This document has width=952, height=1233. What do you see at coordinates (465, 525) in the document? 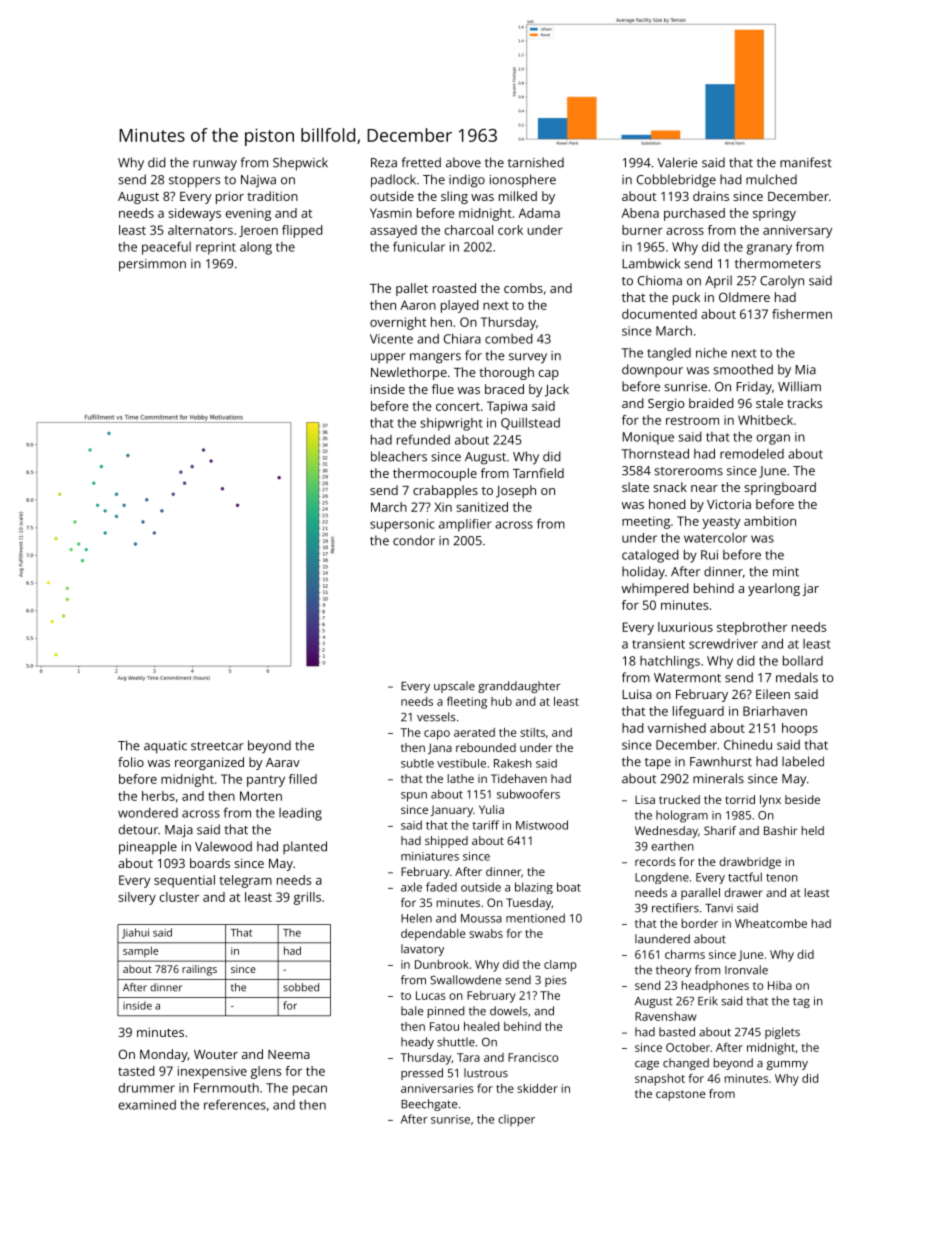
I see `amplifier` at bounding box center [465, 525].
